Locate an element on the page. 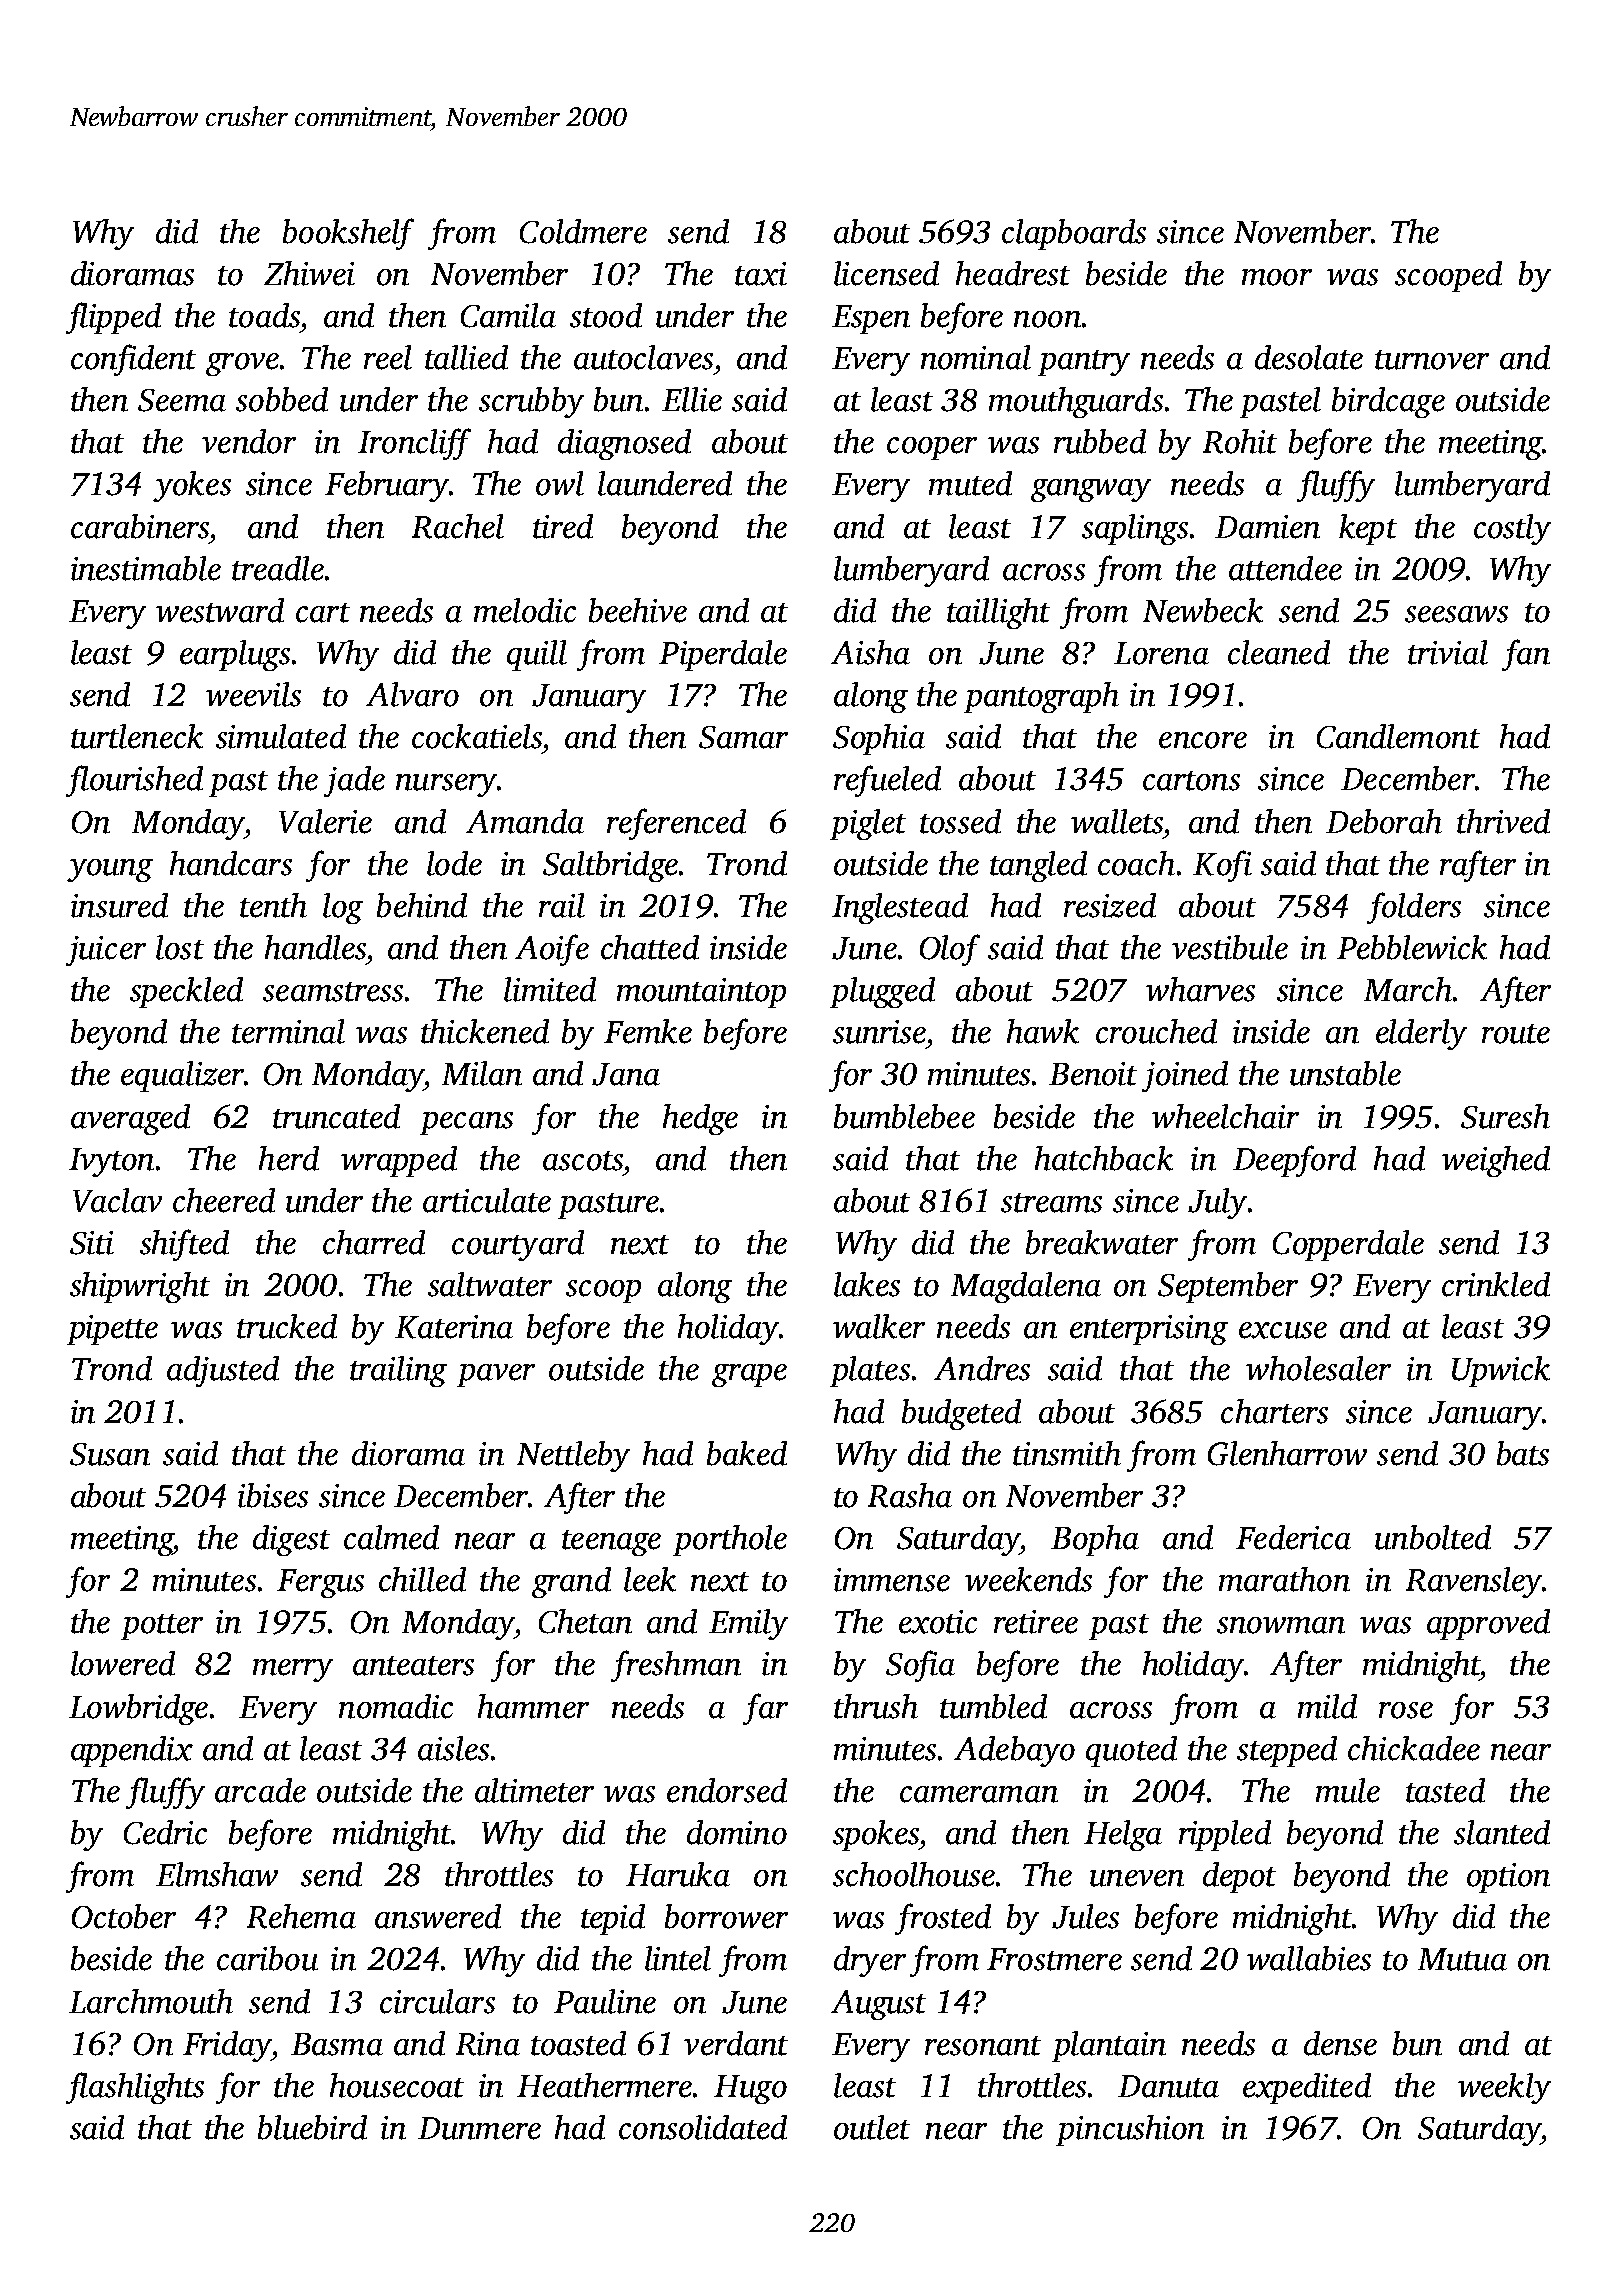 This document has height=2292, width=1620. thrush is located at coordinates (876, 1706).
